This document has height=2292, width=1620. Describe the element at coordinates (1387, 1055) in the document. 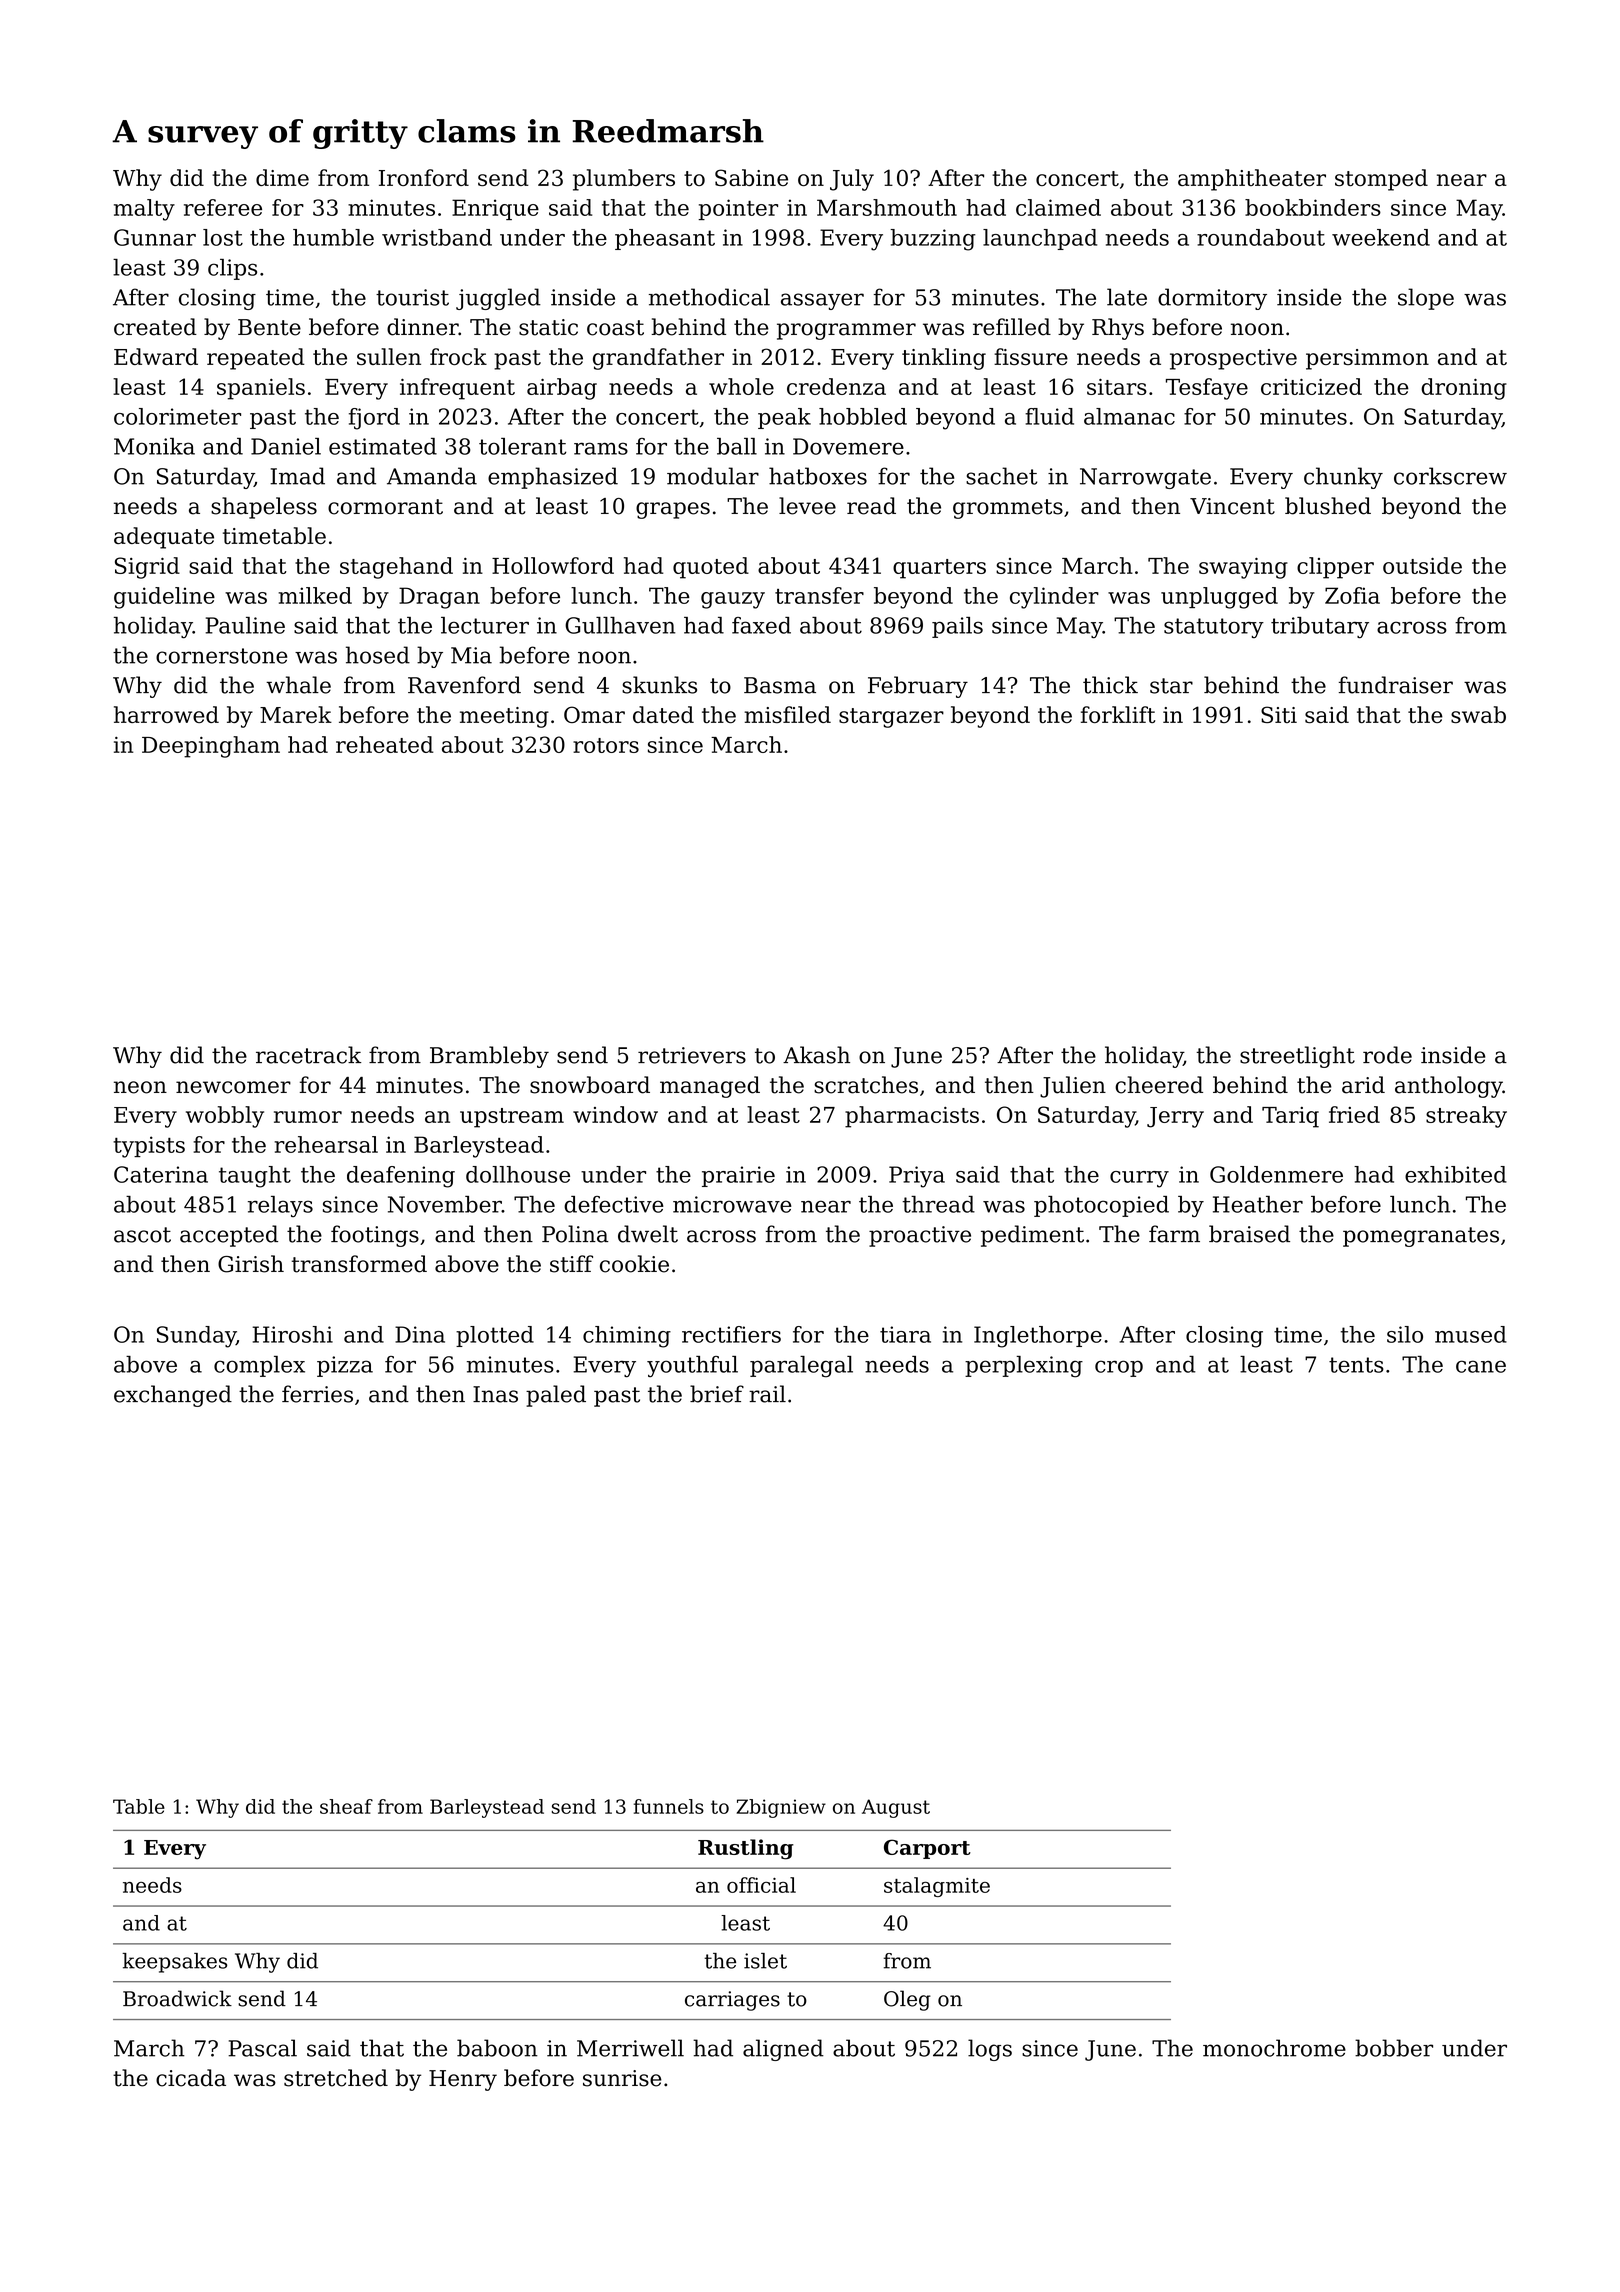

I see `rode` at that location.
